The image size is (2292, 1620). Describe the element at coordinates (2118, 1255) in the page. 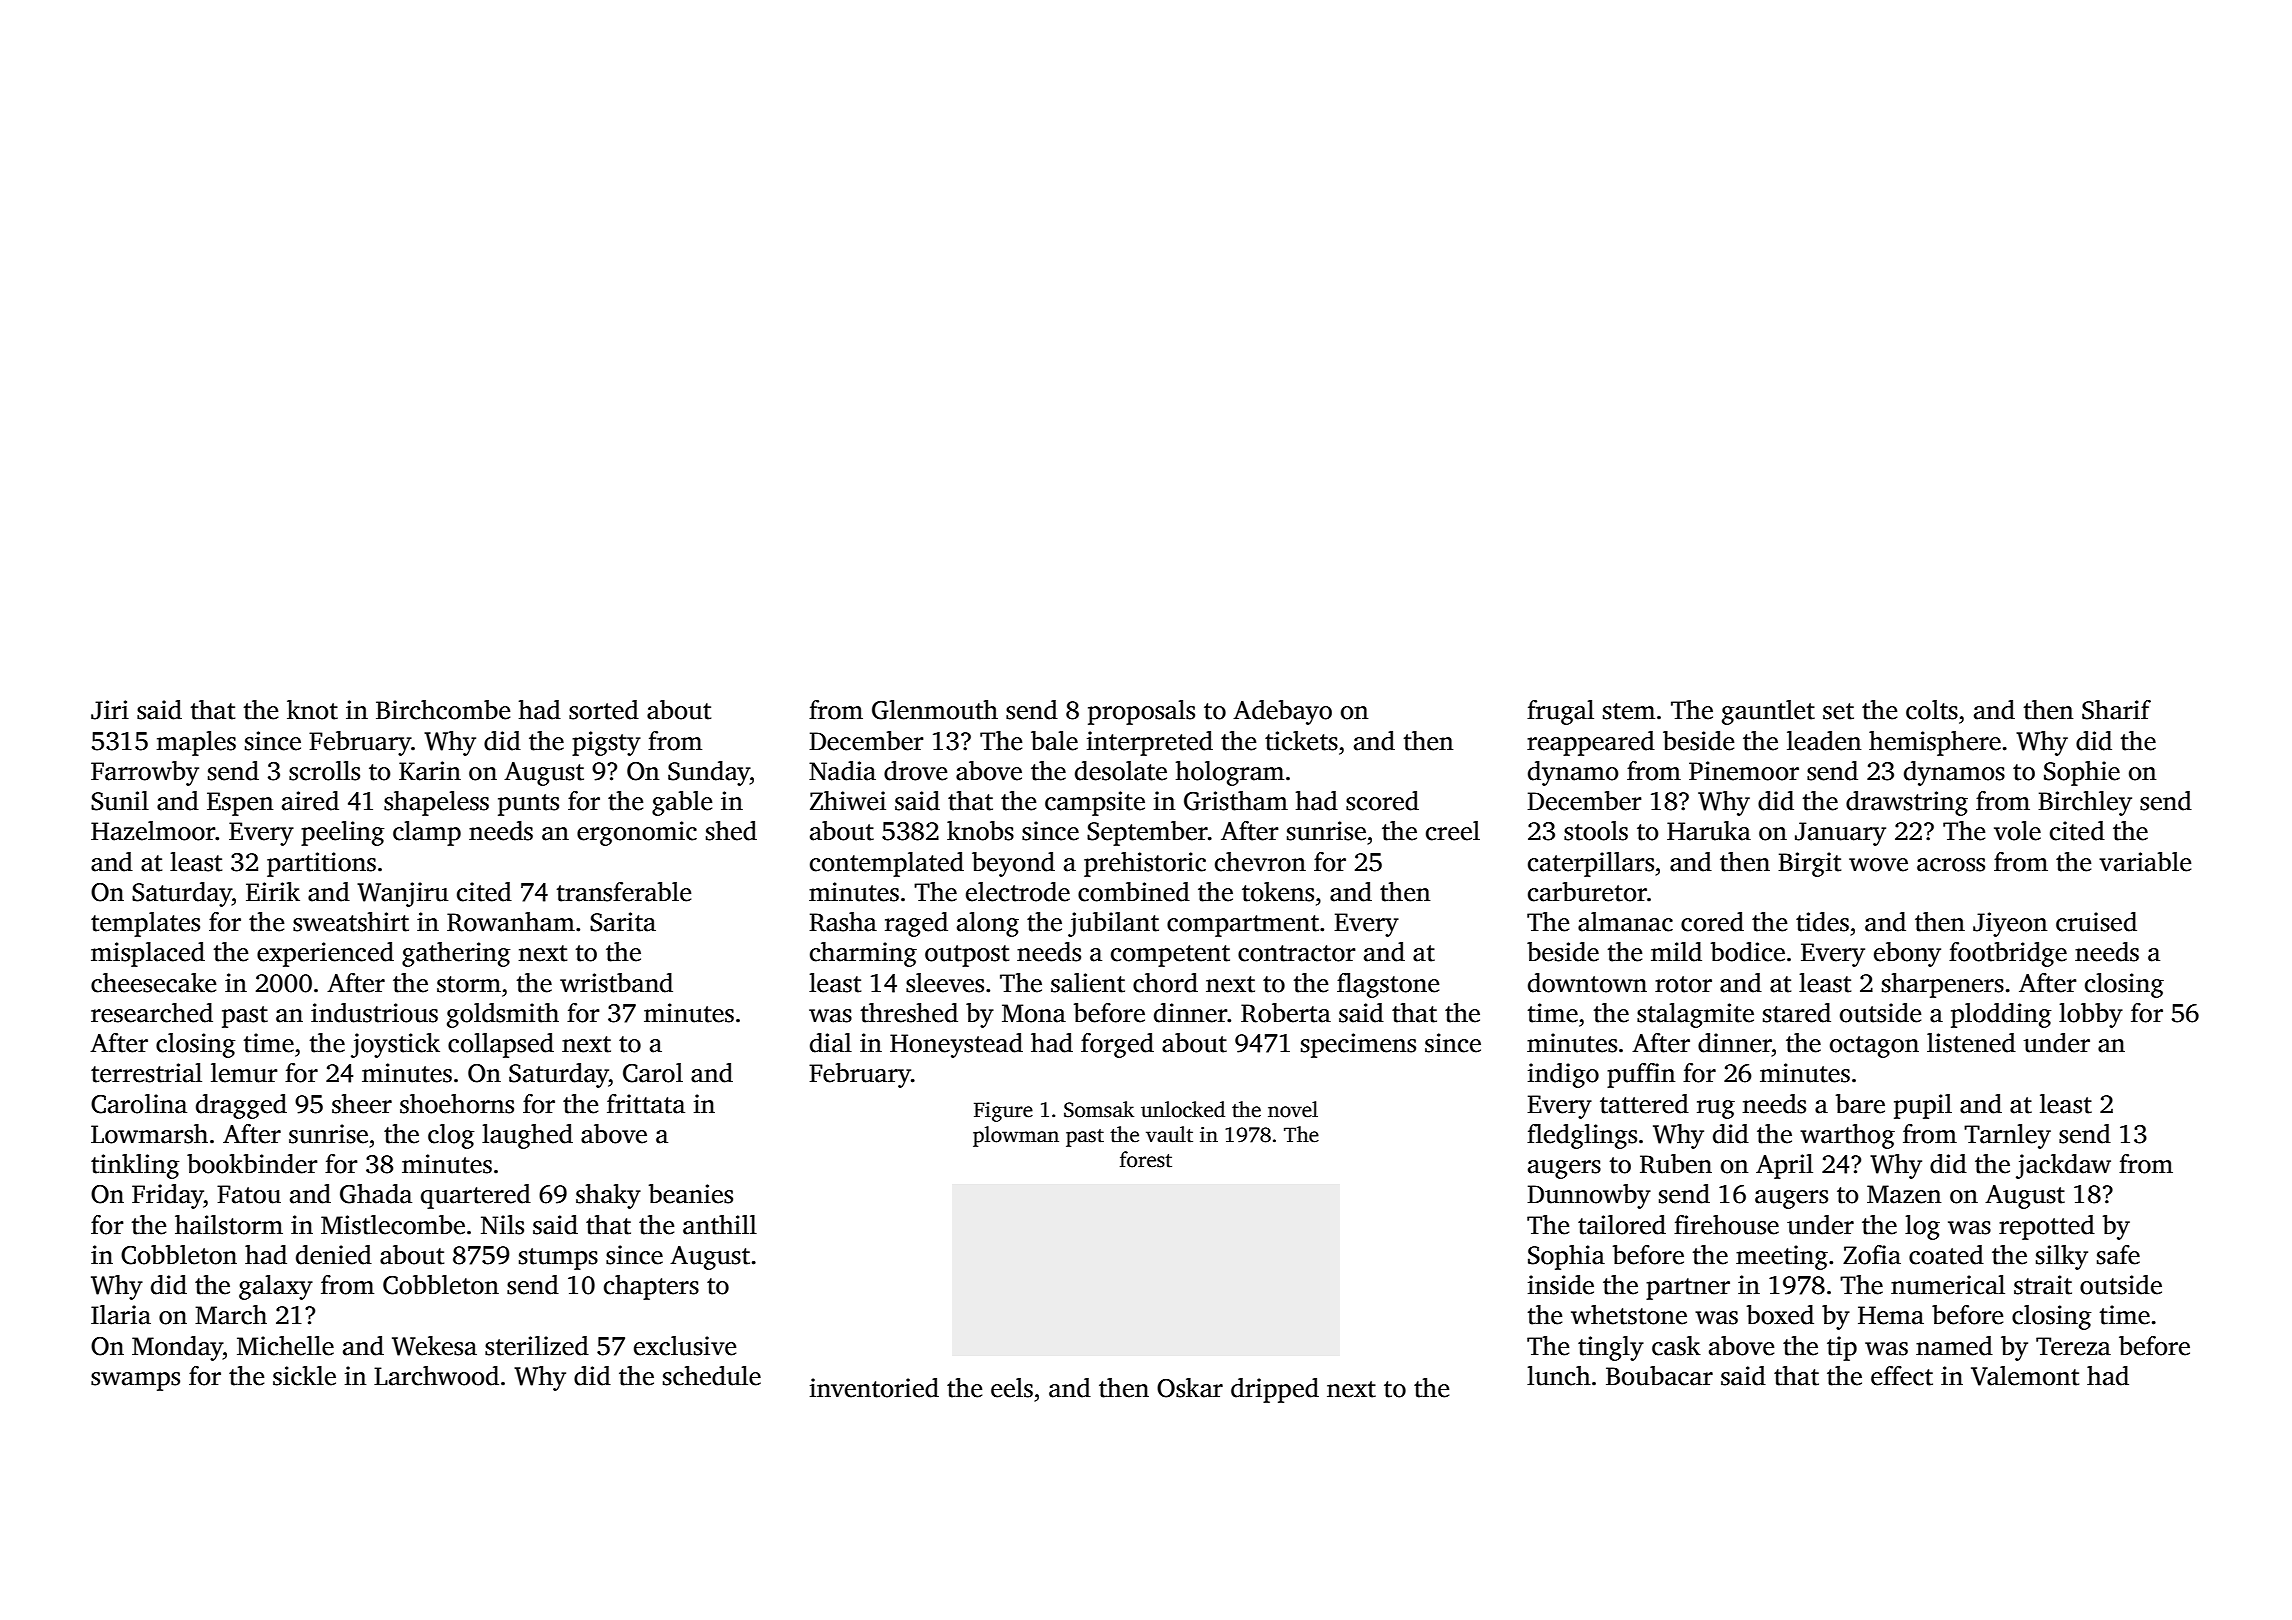

I see `safe` at that location.
